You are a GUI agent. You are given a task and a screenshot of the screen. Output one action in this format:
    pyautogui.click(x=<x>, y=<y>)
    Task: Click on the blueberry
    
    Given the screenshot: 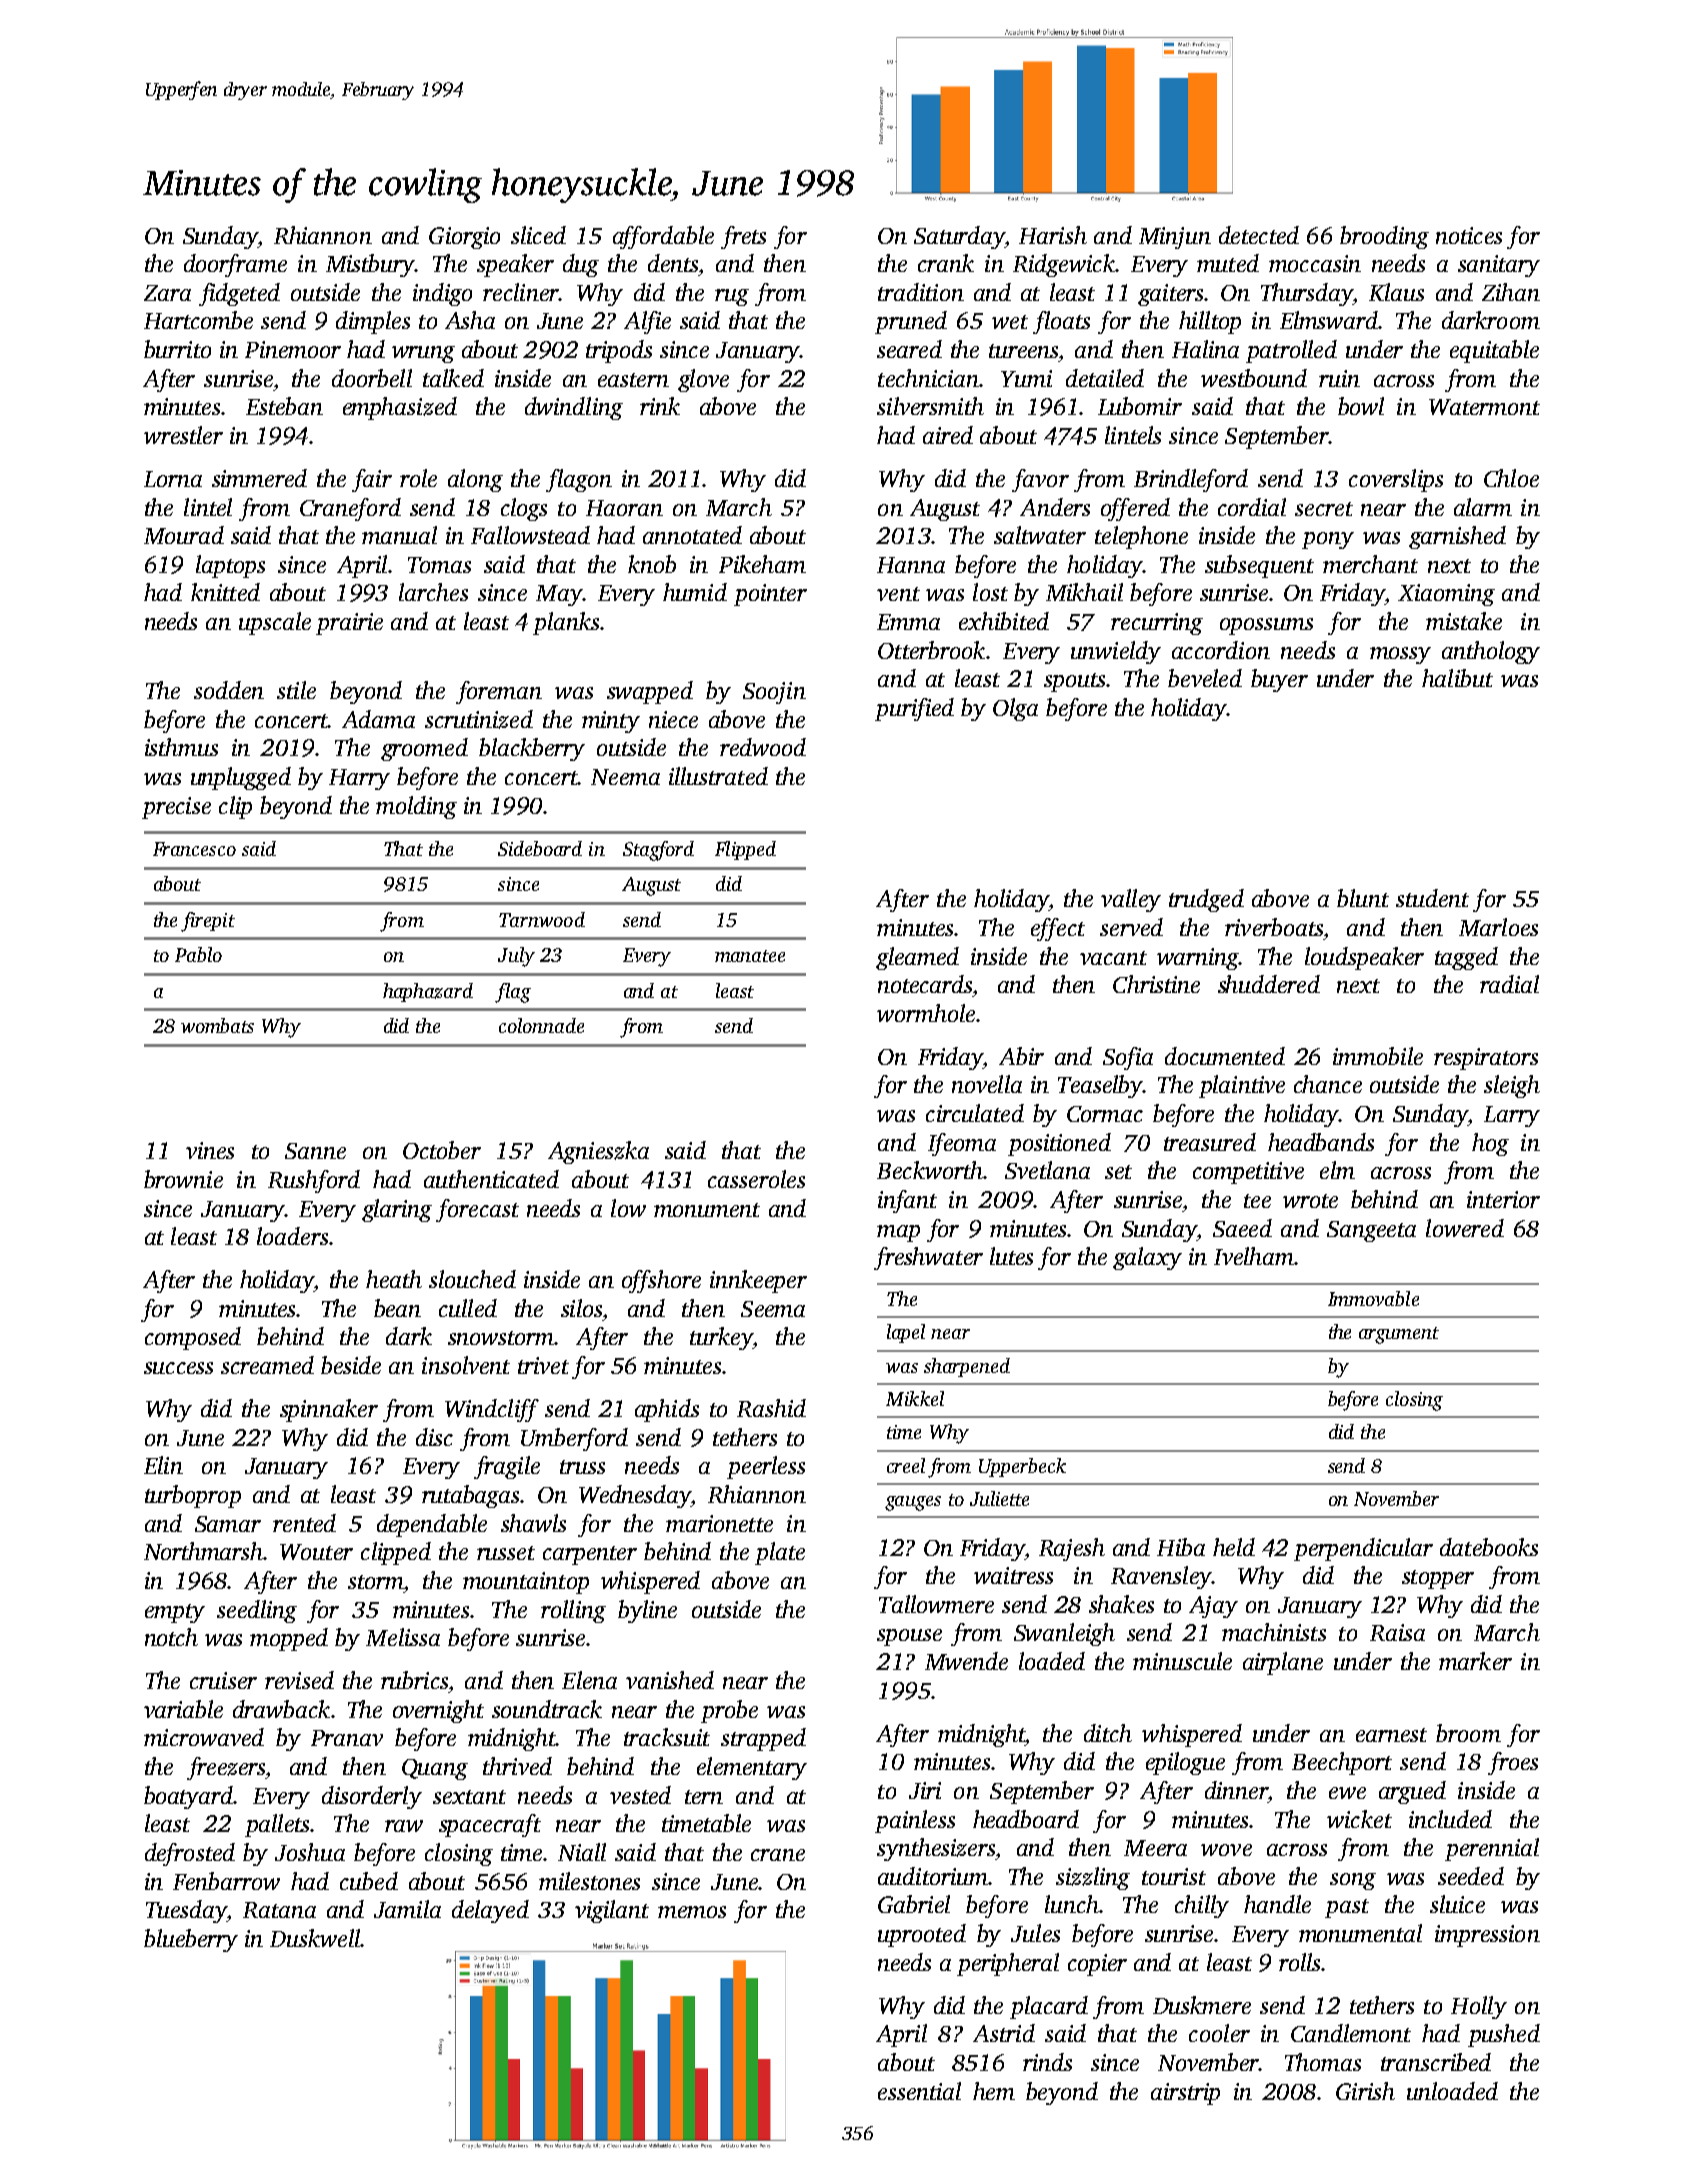 What is the action you would take?
    pyautogui.click(x=191, y=1940)
